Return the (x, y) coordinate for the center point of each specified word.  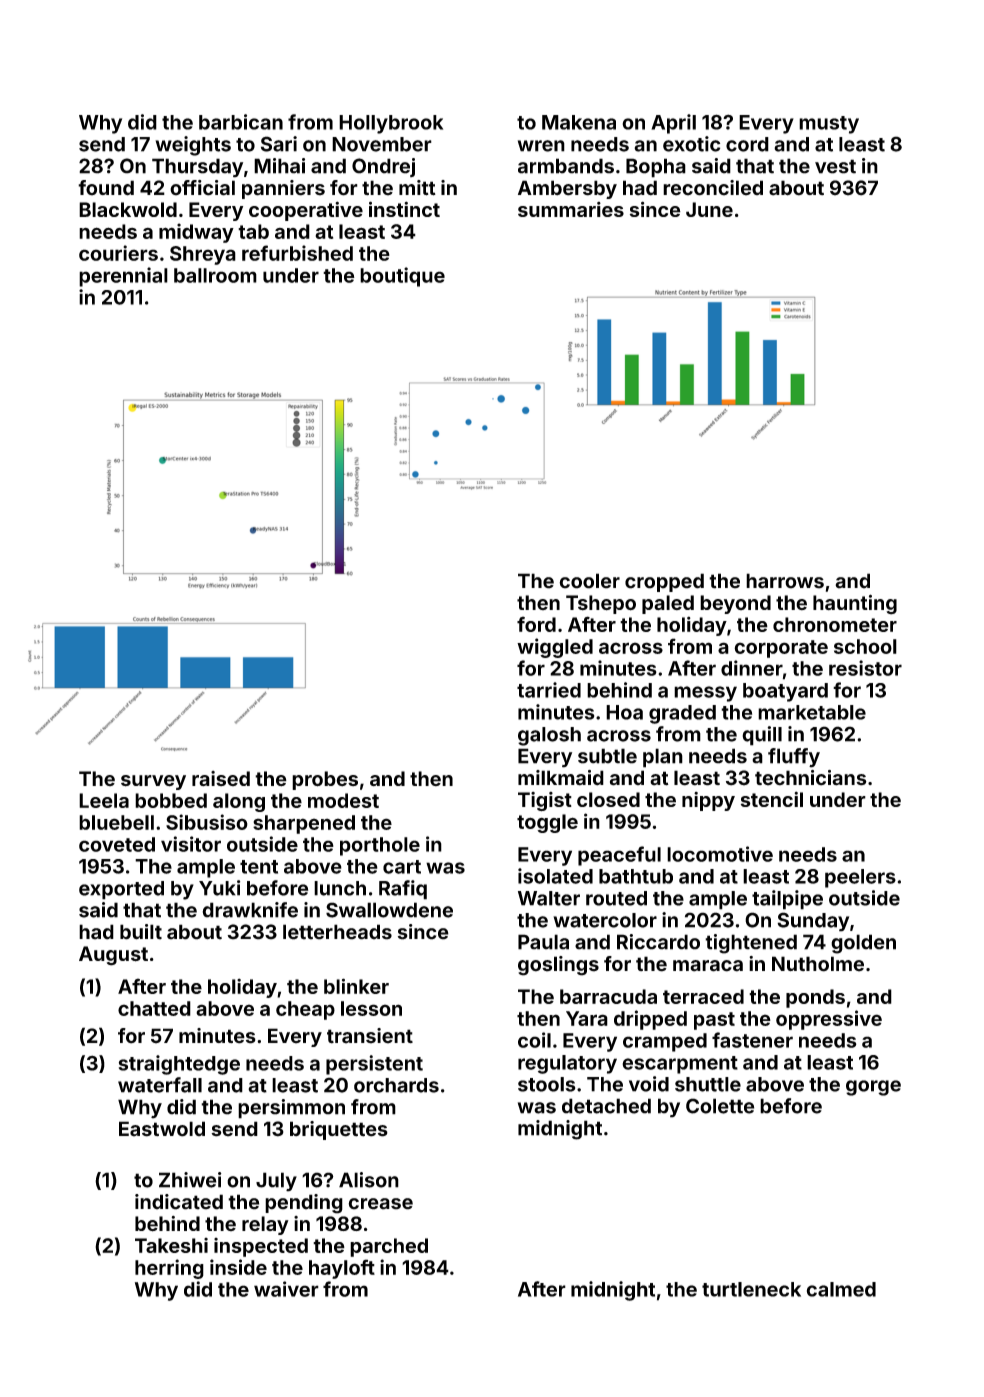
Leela (104, 800)
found (106, 188)
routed (616, 898)
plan (663, 758)
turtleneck (751, 1289)
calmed (841, 1289)
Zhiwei (190, 1180)
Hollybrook (391, 124)
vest (835, 166)
